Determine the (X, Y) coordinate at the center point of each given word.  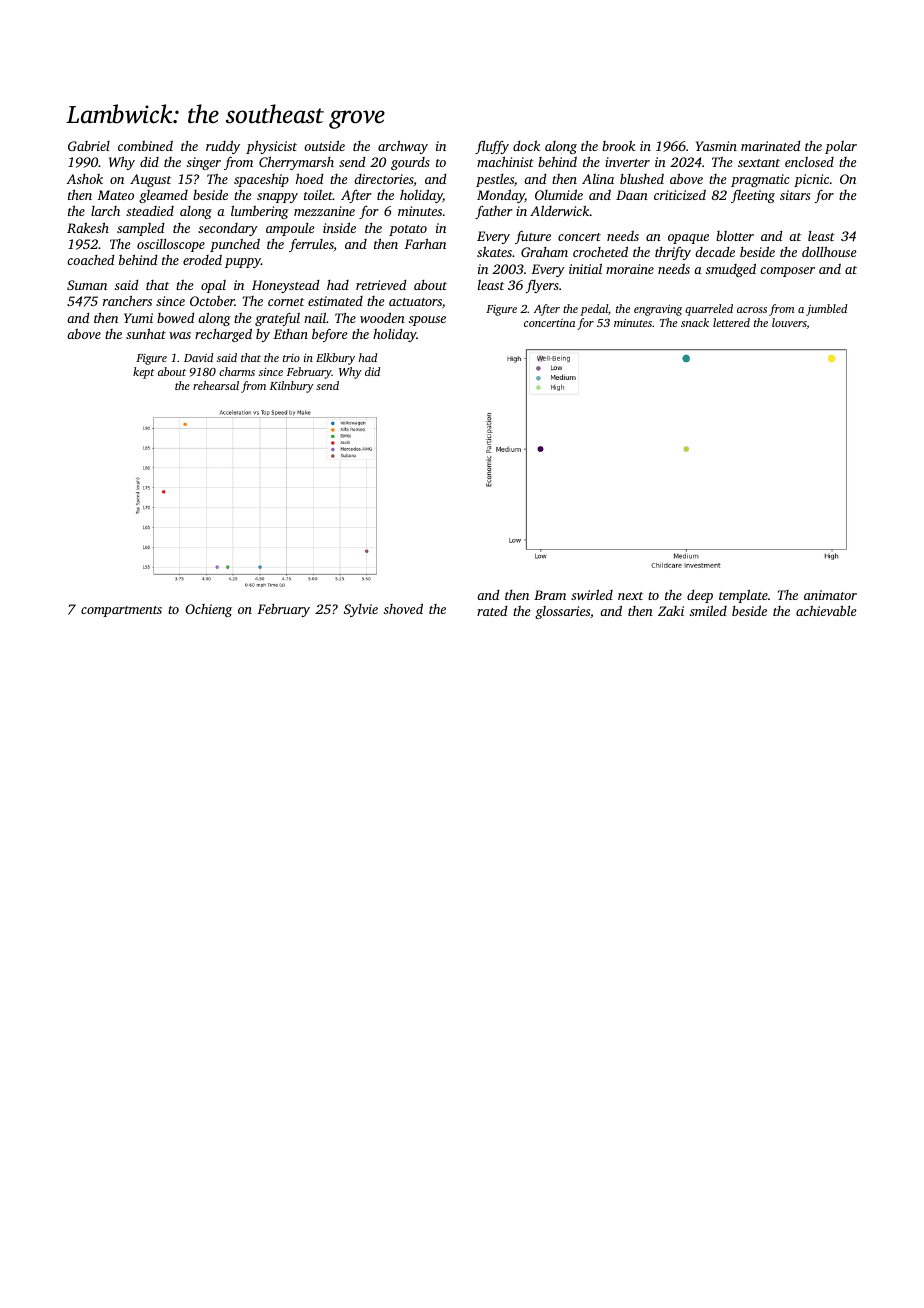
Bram (550, 595)
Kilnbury (292, 387)
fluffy (492, 147)
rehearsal (216, 385)
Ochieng (208, 610)
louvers (789, 323)
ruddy (223, 147)
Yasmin (716, 146)
